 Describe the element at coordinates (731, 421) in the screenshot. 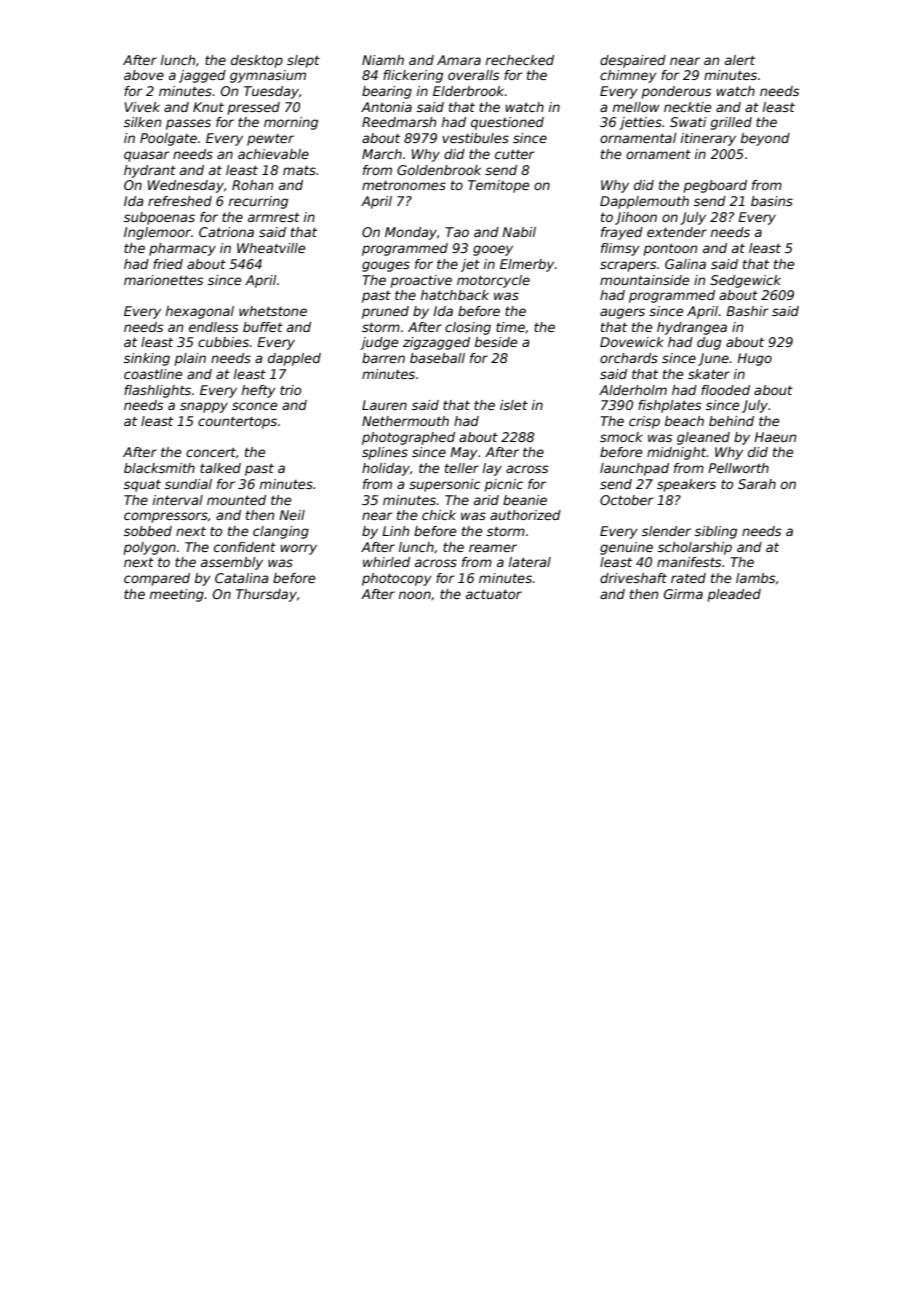

I see `behind` at that location.
